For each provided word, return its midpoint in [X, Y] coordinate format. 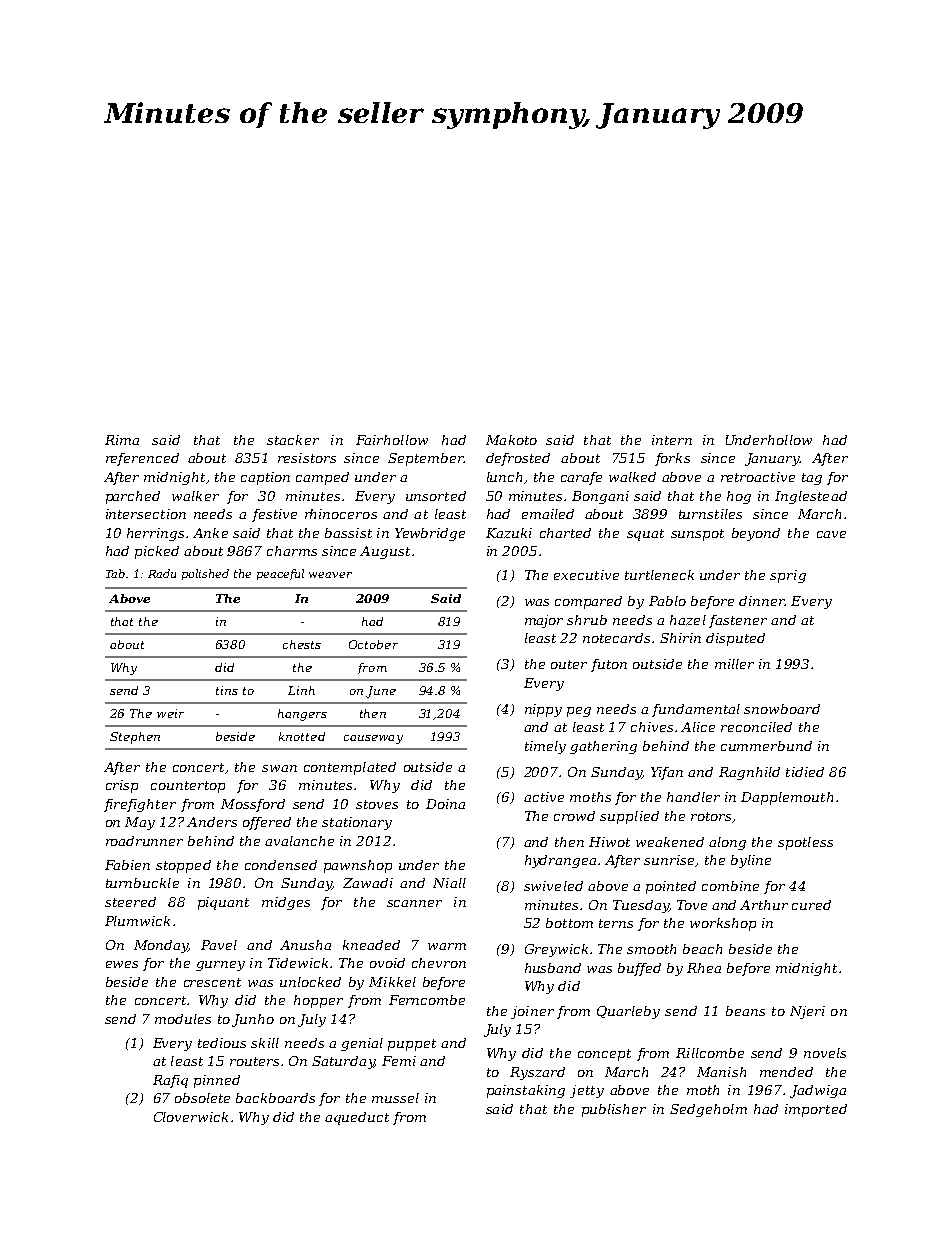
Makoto [511, 440]
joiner [532, 1012]
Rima [122, 440]
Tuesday [641, 906]
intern [672, 440]
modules [183, 1019]
